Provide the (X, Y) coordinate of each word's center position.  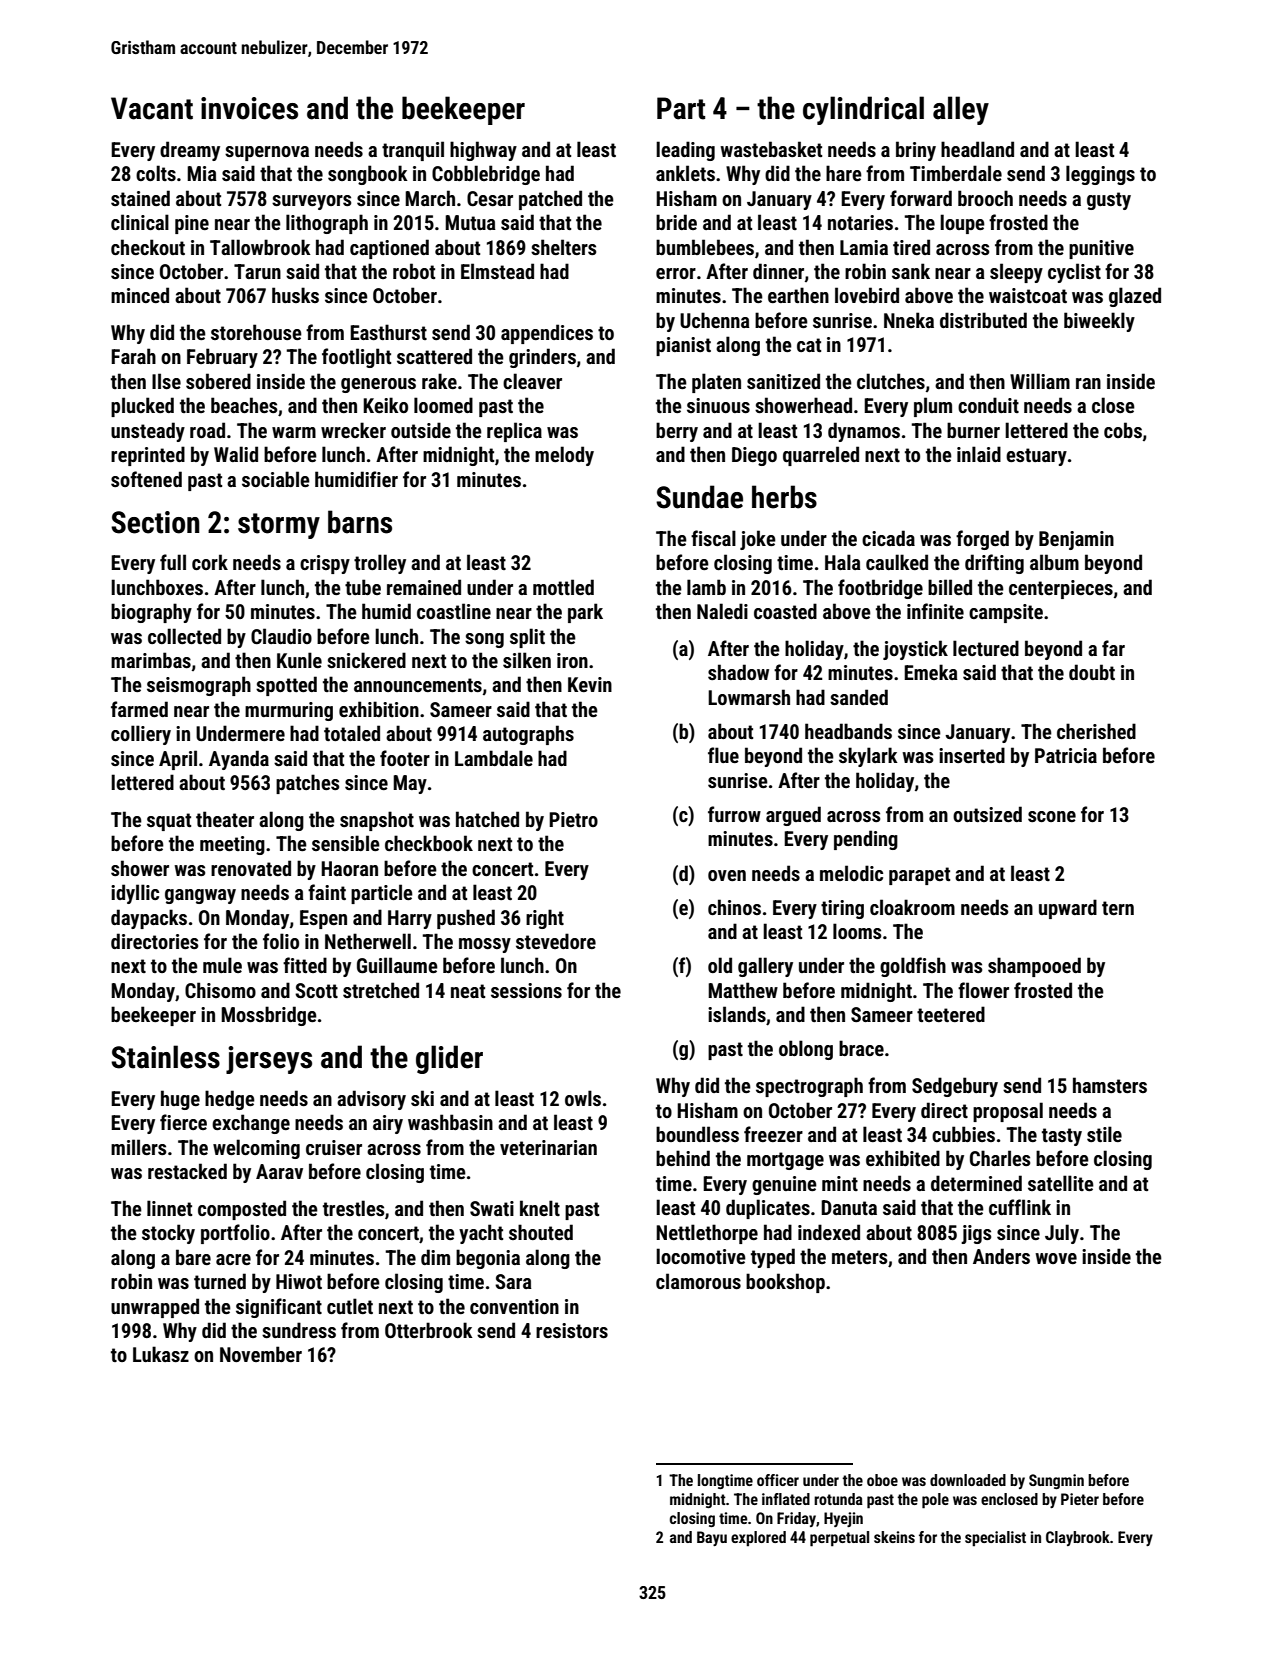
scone (1052, 816)
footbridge (880, 589)
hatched (487, 819)
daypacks (149, 919)
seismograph (199, 686)
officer (778, 1480)
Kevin (590, 684)
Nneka (909, 320)
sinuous (718, 405)
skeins (894, 1537)
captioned (389, 249)
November (261, 1354)
